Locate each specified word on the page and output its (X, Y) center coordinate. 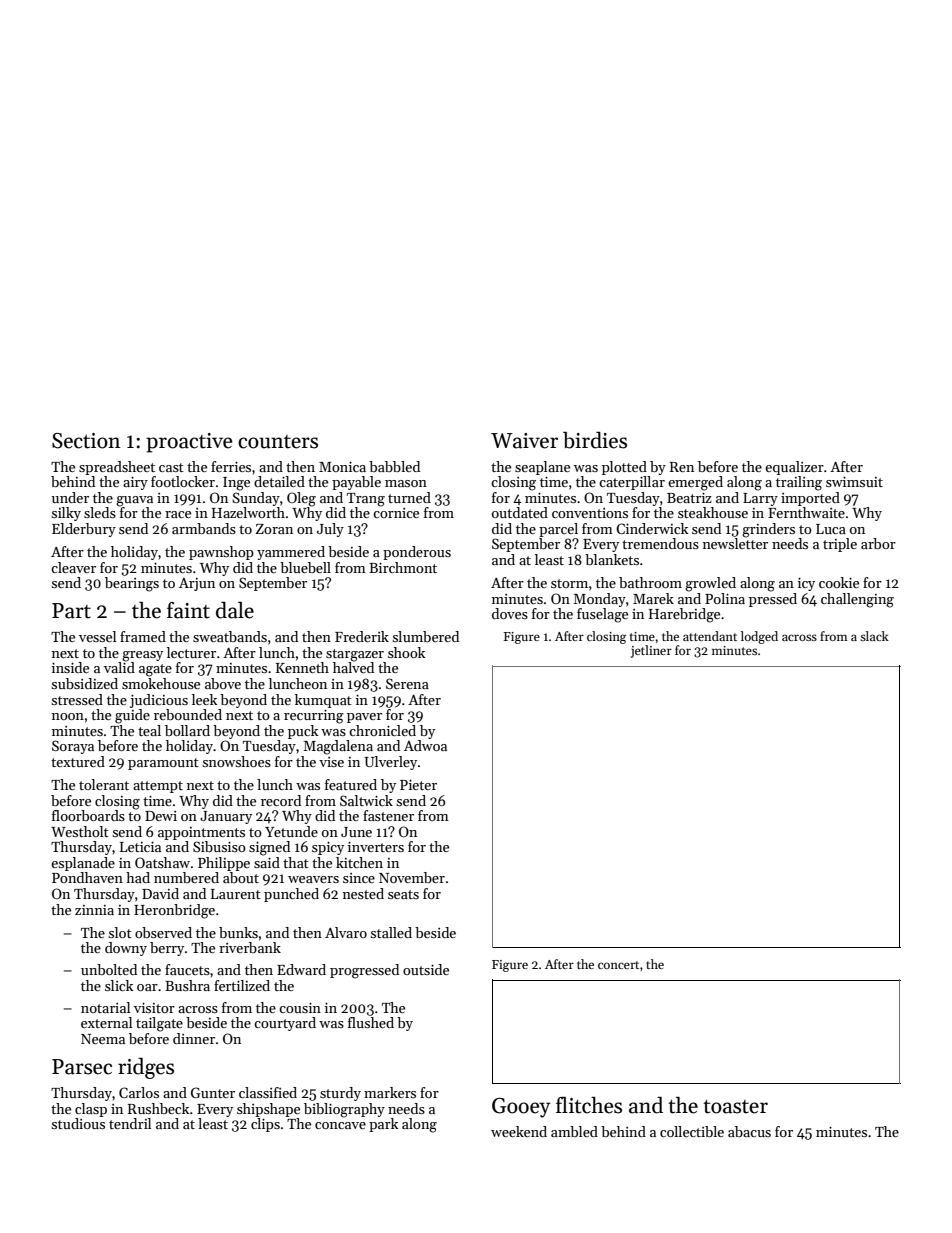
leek (204, 699)
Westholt (80, 831)
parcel (558, 530)
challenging (857, 600)
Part (71, 611)
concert (618, 965)
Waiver (524, 441)
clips (265, 1125)
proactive (189, 443)
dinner (194, 1038)
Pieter (418, 785)
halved (353, 667)
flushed (371, 1022)
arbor (878, 543)
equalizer (794, 468)
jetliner (651, 651)
